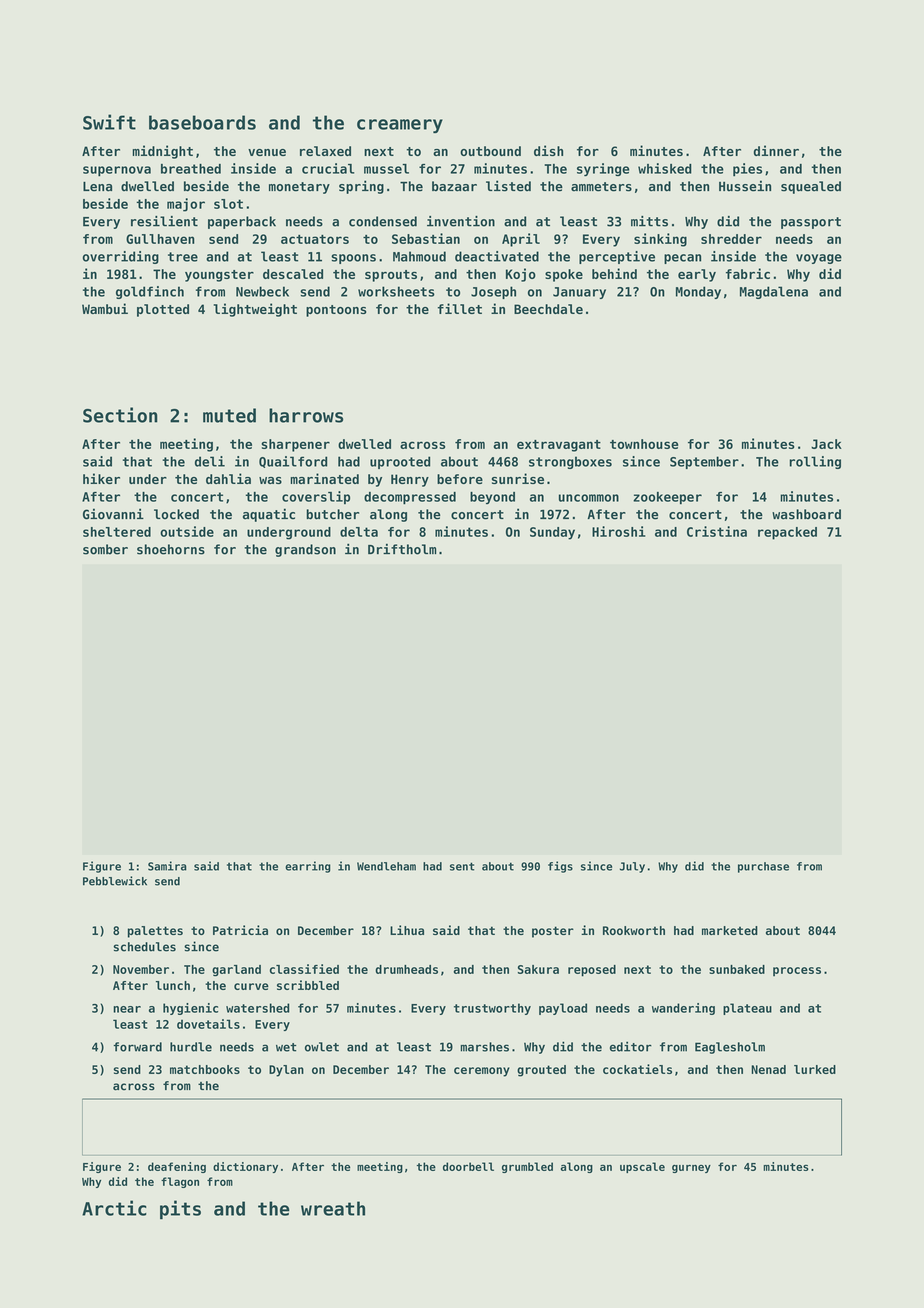  Describe the element at coordinates (141, 969) in the image. I see `November` at that location.
